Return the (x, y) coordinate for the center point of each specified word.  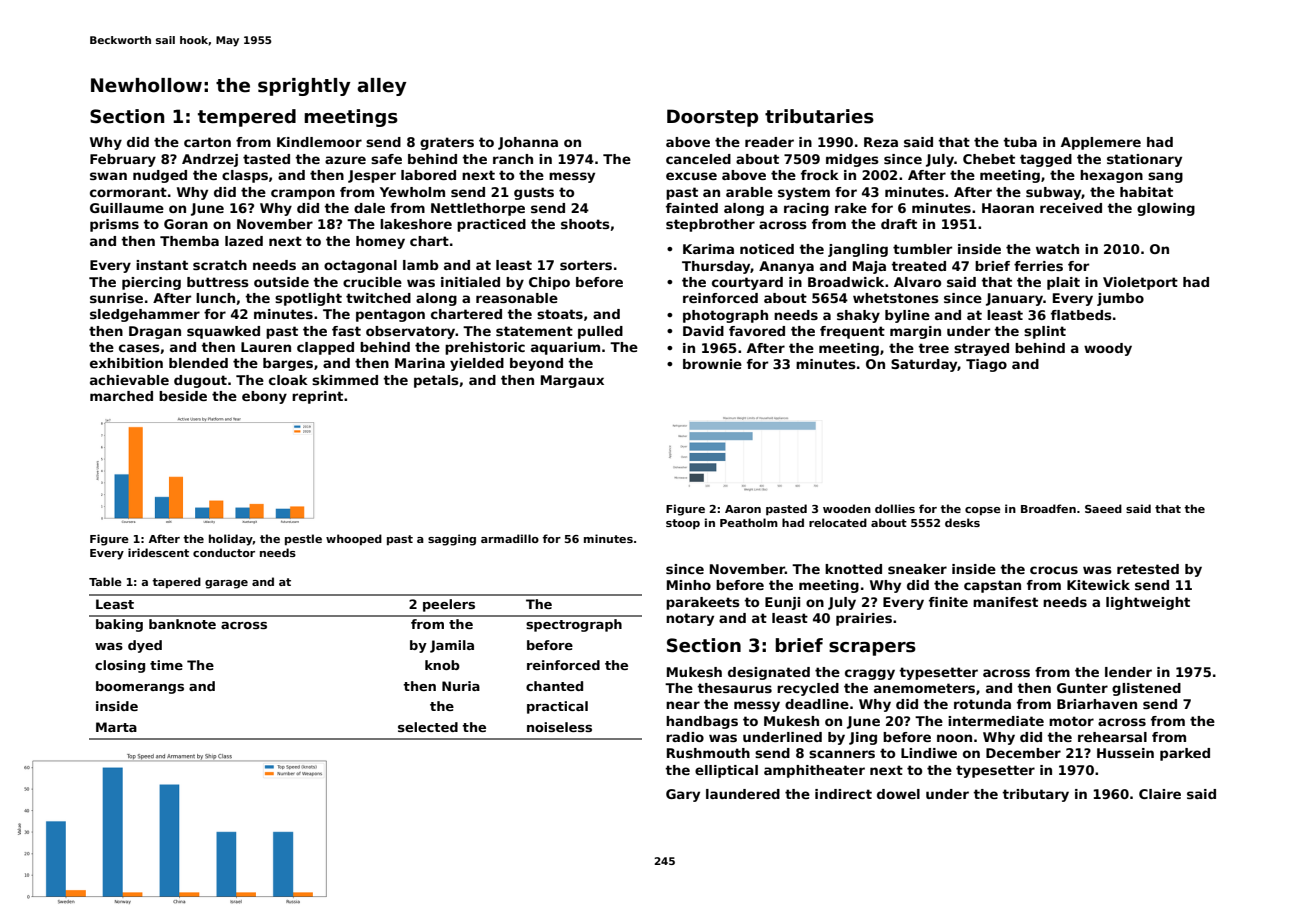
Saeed (1103, 508)
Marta (116, 727)
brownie (712, 364)
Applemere (1101, 143)
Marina (420, 363)
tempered (247, 118)
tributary (1035, 795)
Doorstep (712, 118)
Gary (683, 795)
